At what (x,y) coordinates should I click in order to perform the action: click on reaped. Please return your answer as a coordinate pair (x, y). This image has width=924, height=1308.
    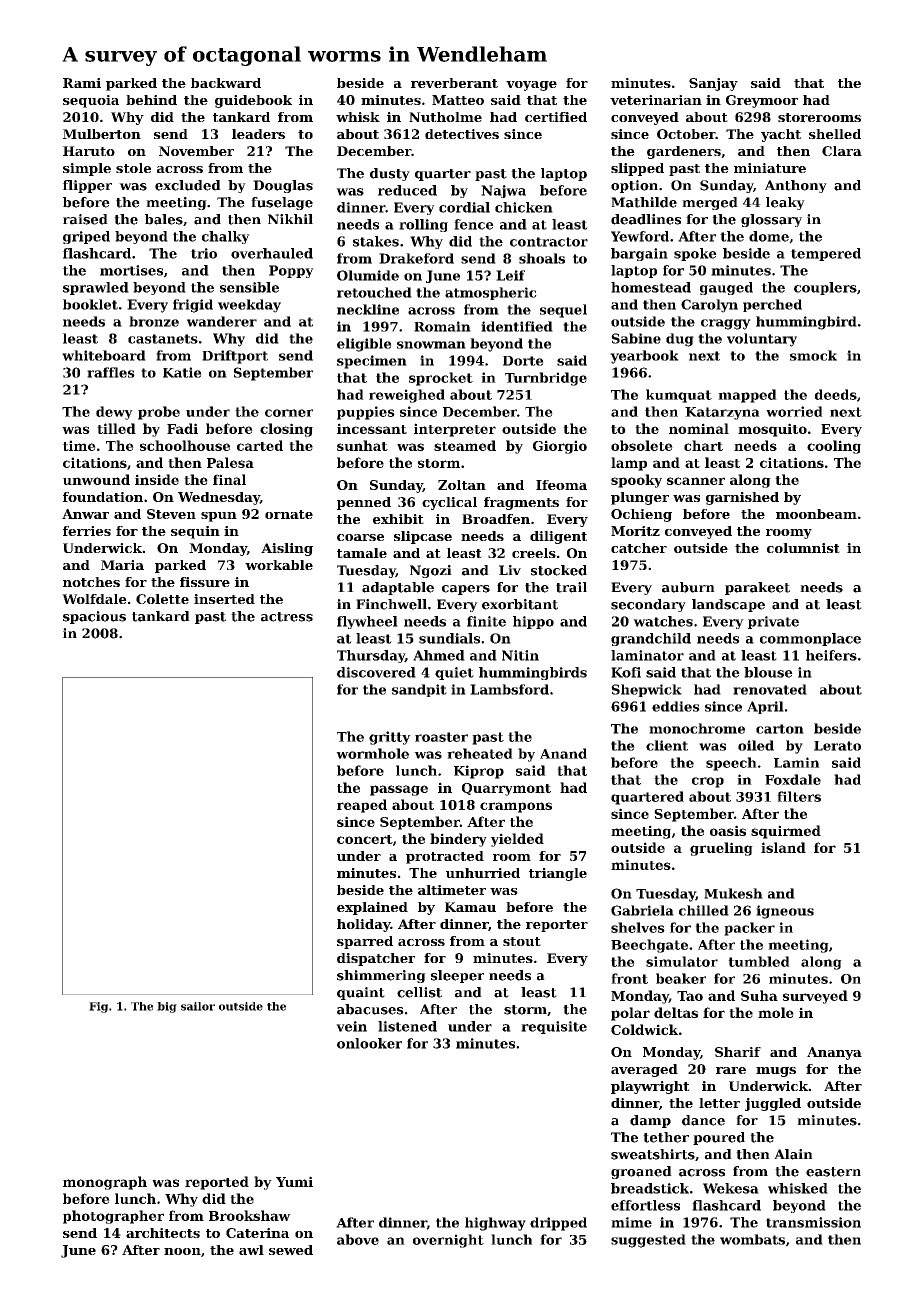
    Looking at the image, I should click on (362, 806).
